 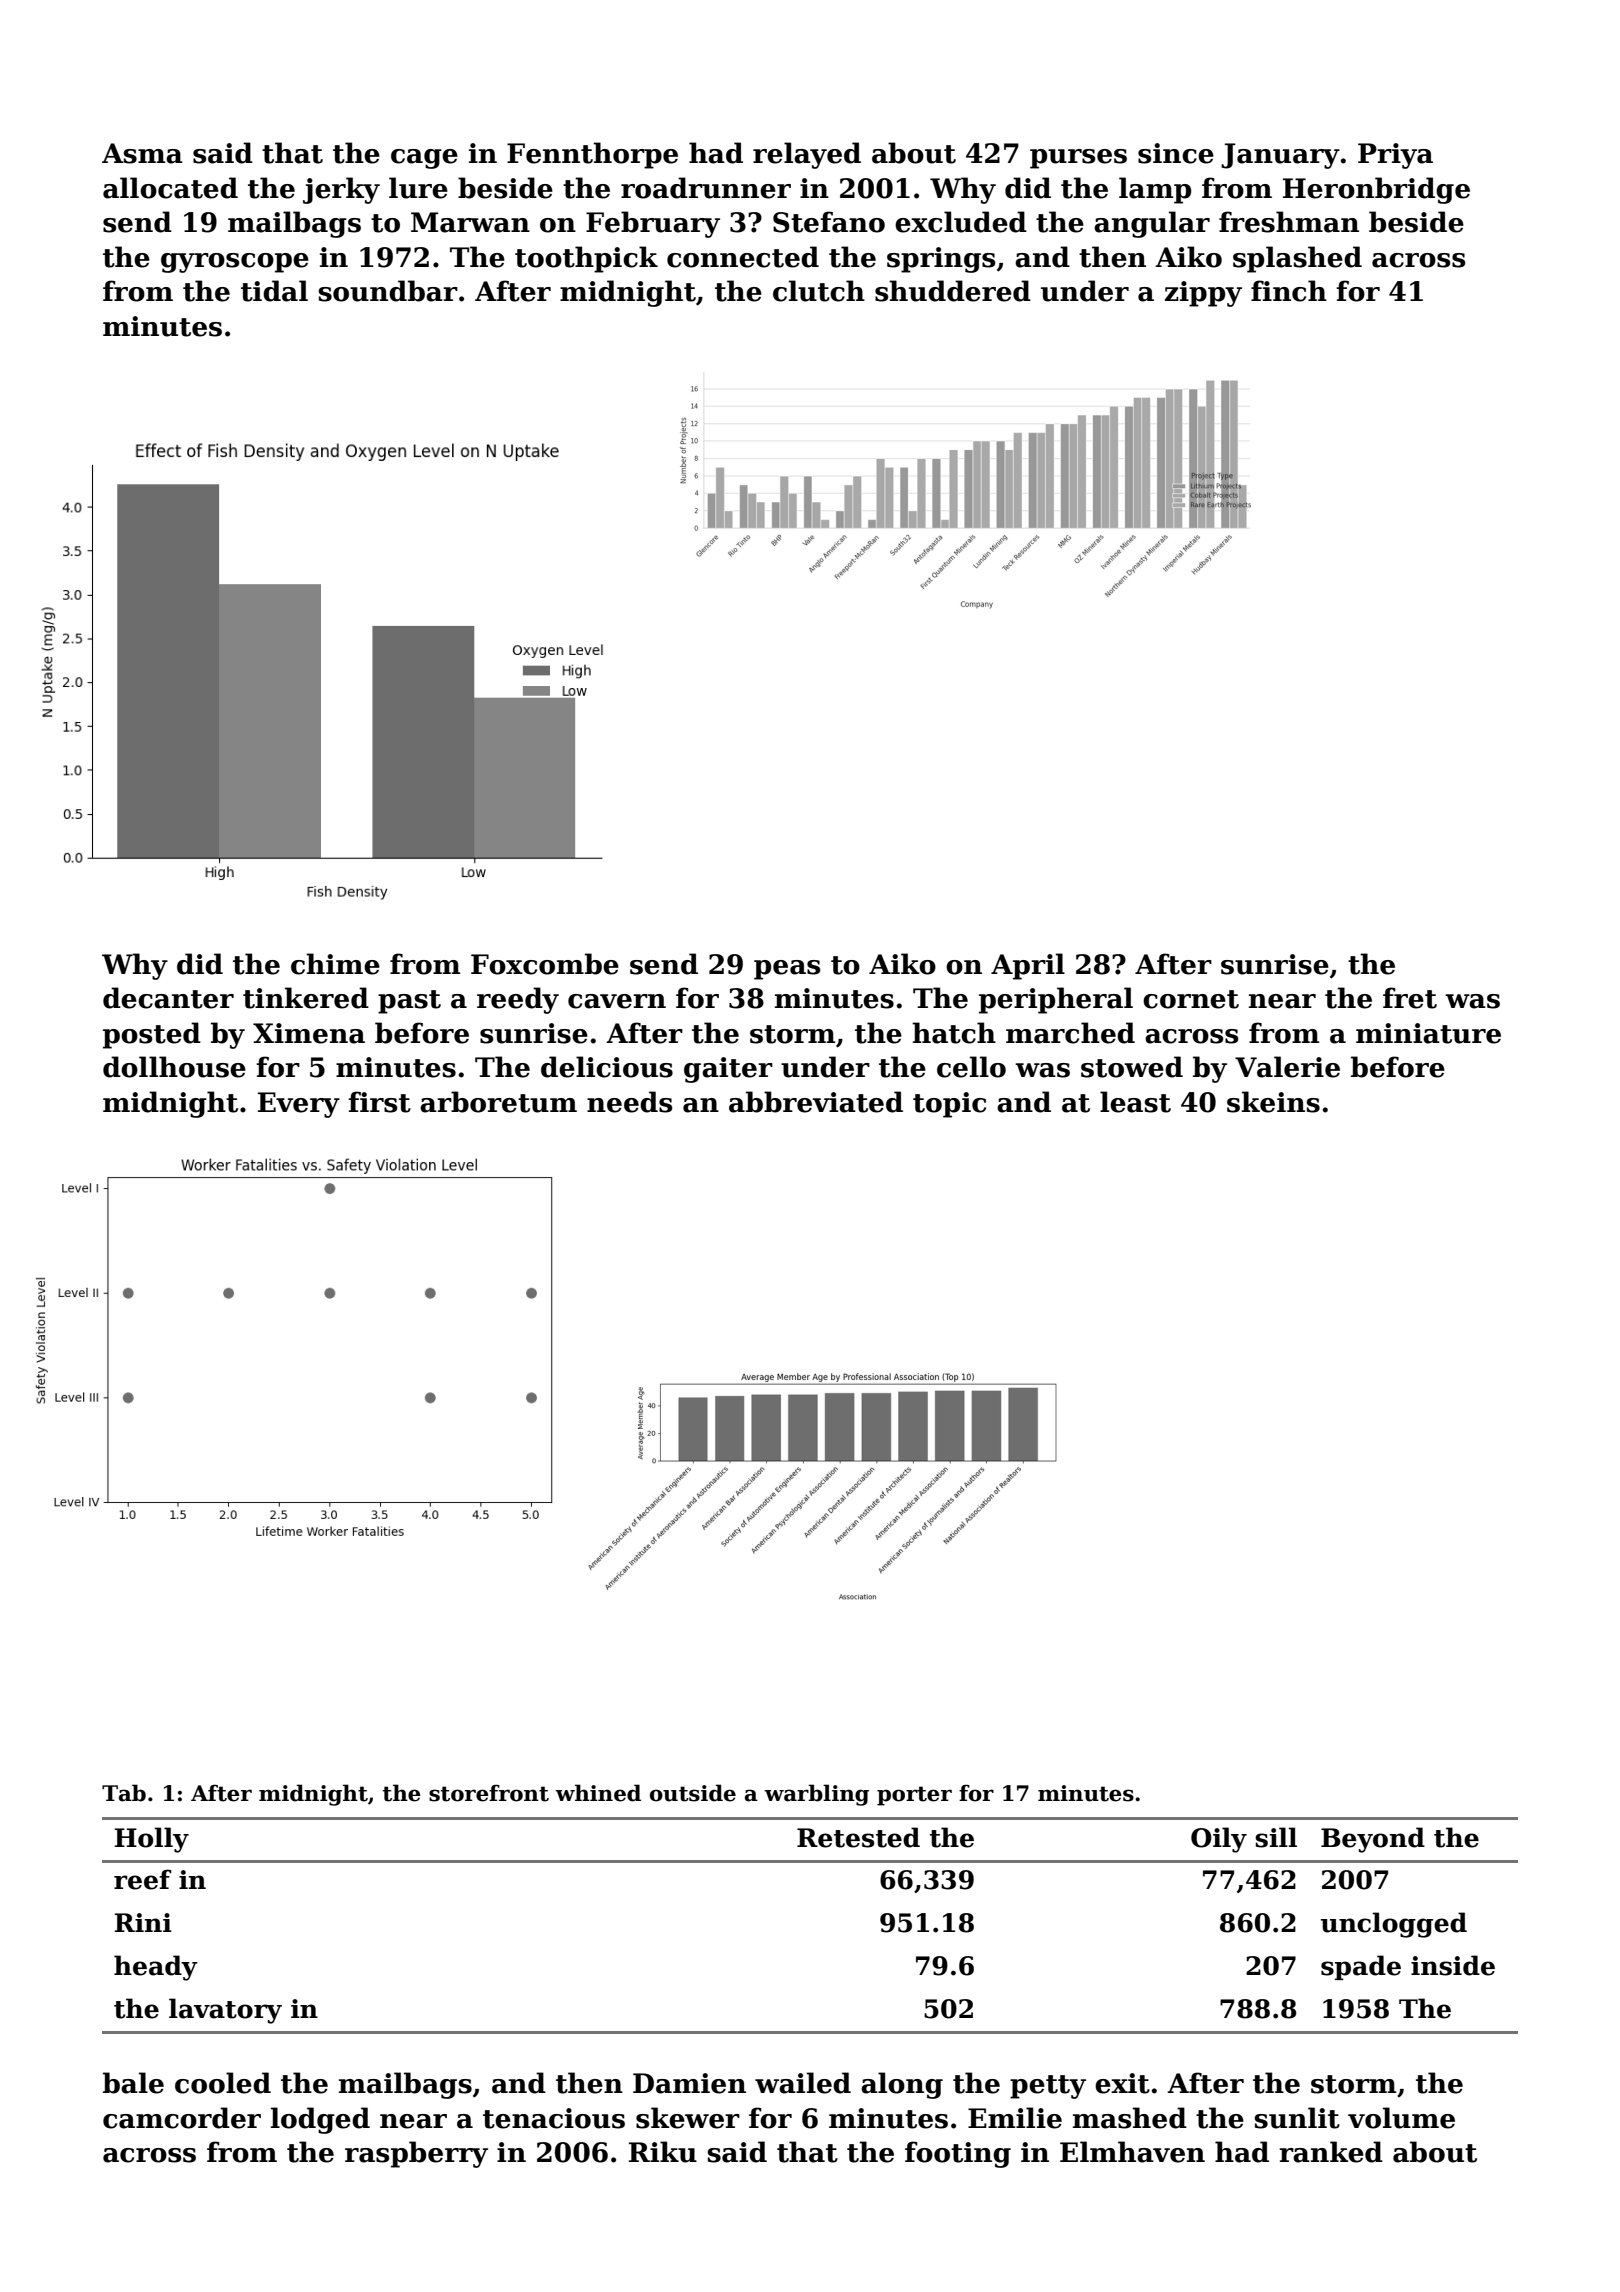 I want to click on Tab, so click(x=124, y=1793).
